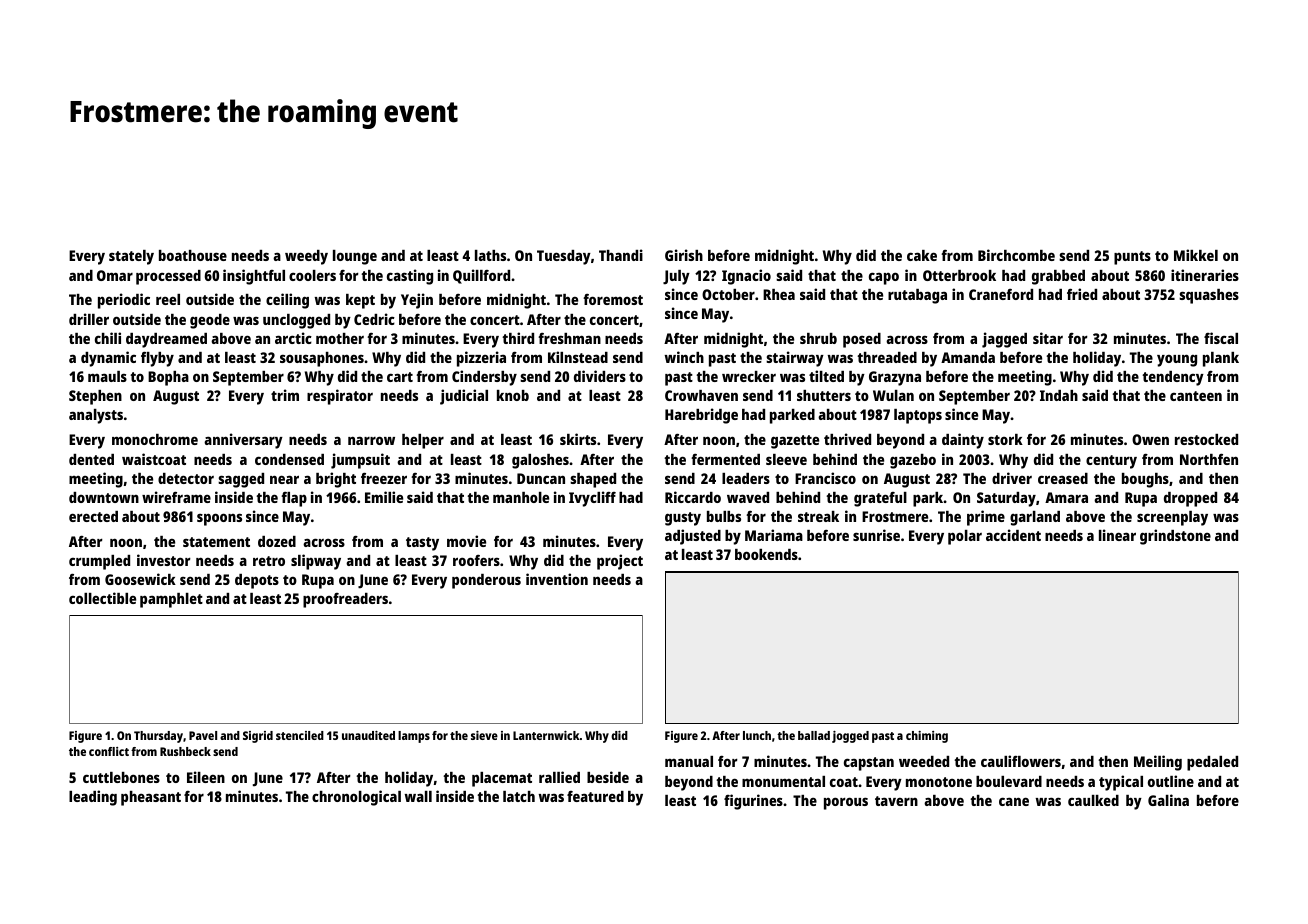 This screenshot has width=1308, height=924. I want to click on cake, so click(922, 255).
